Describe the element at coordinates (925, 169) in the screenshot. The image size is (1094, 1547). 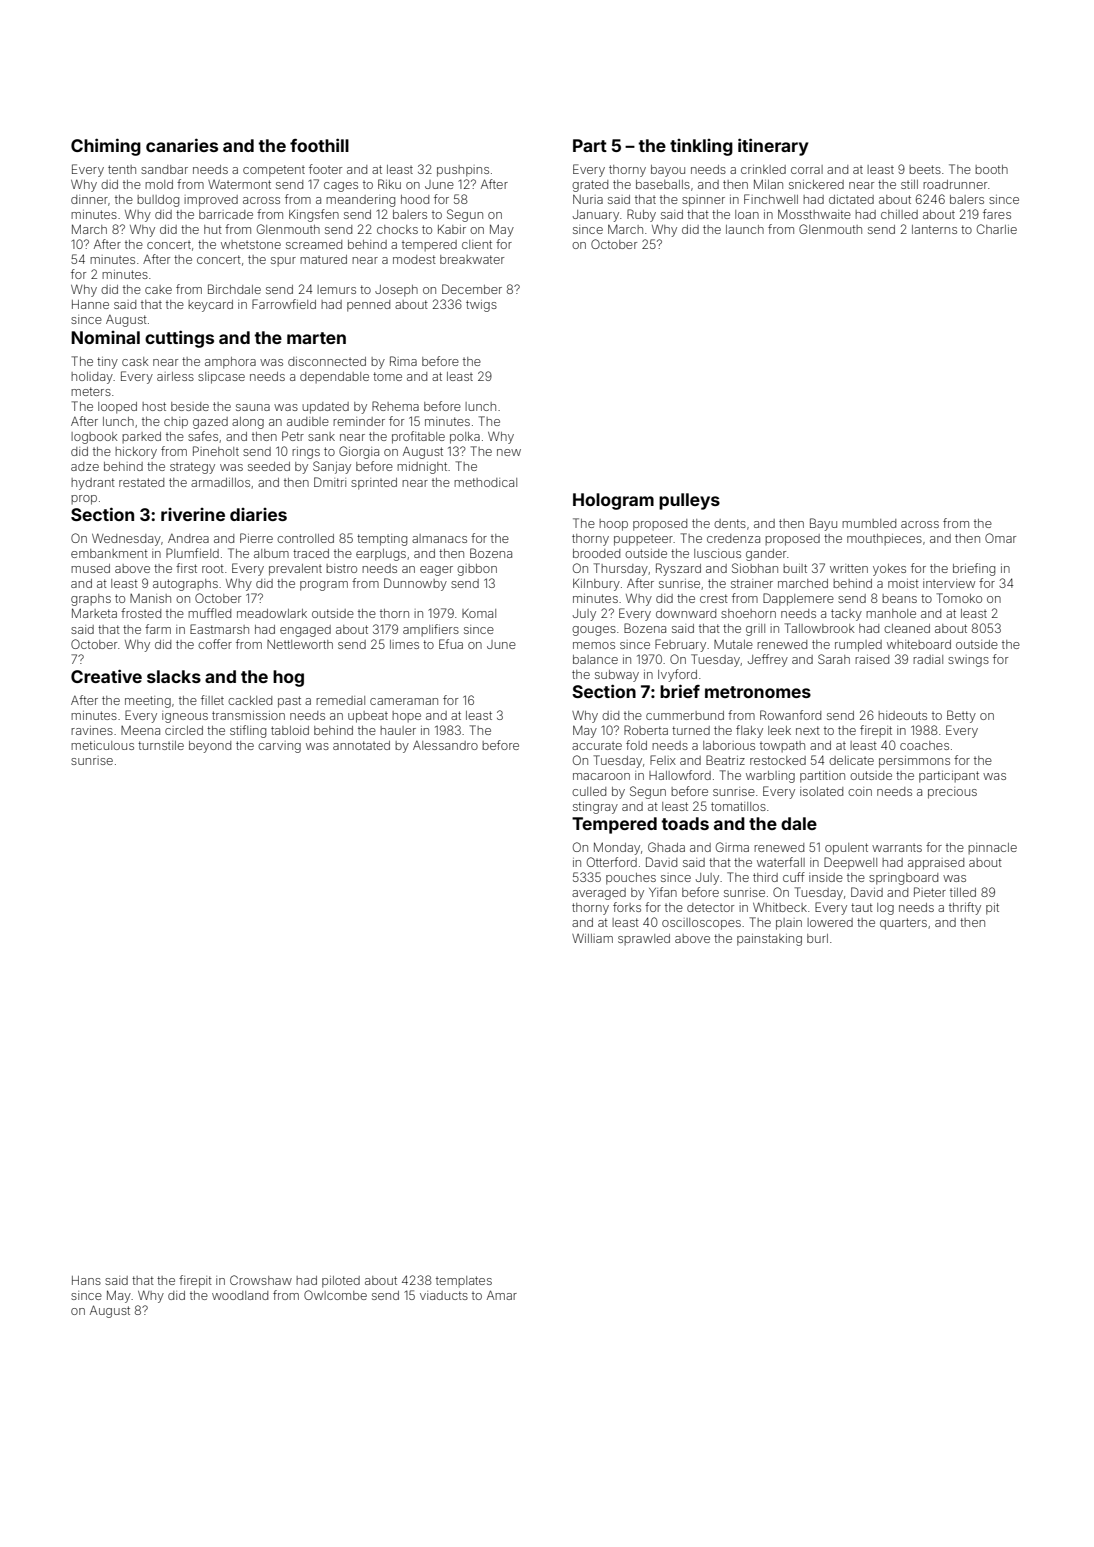
I see `beets` at that location.
